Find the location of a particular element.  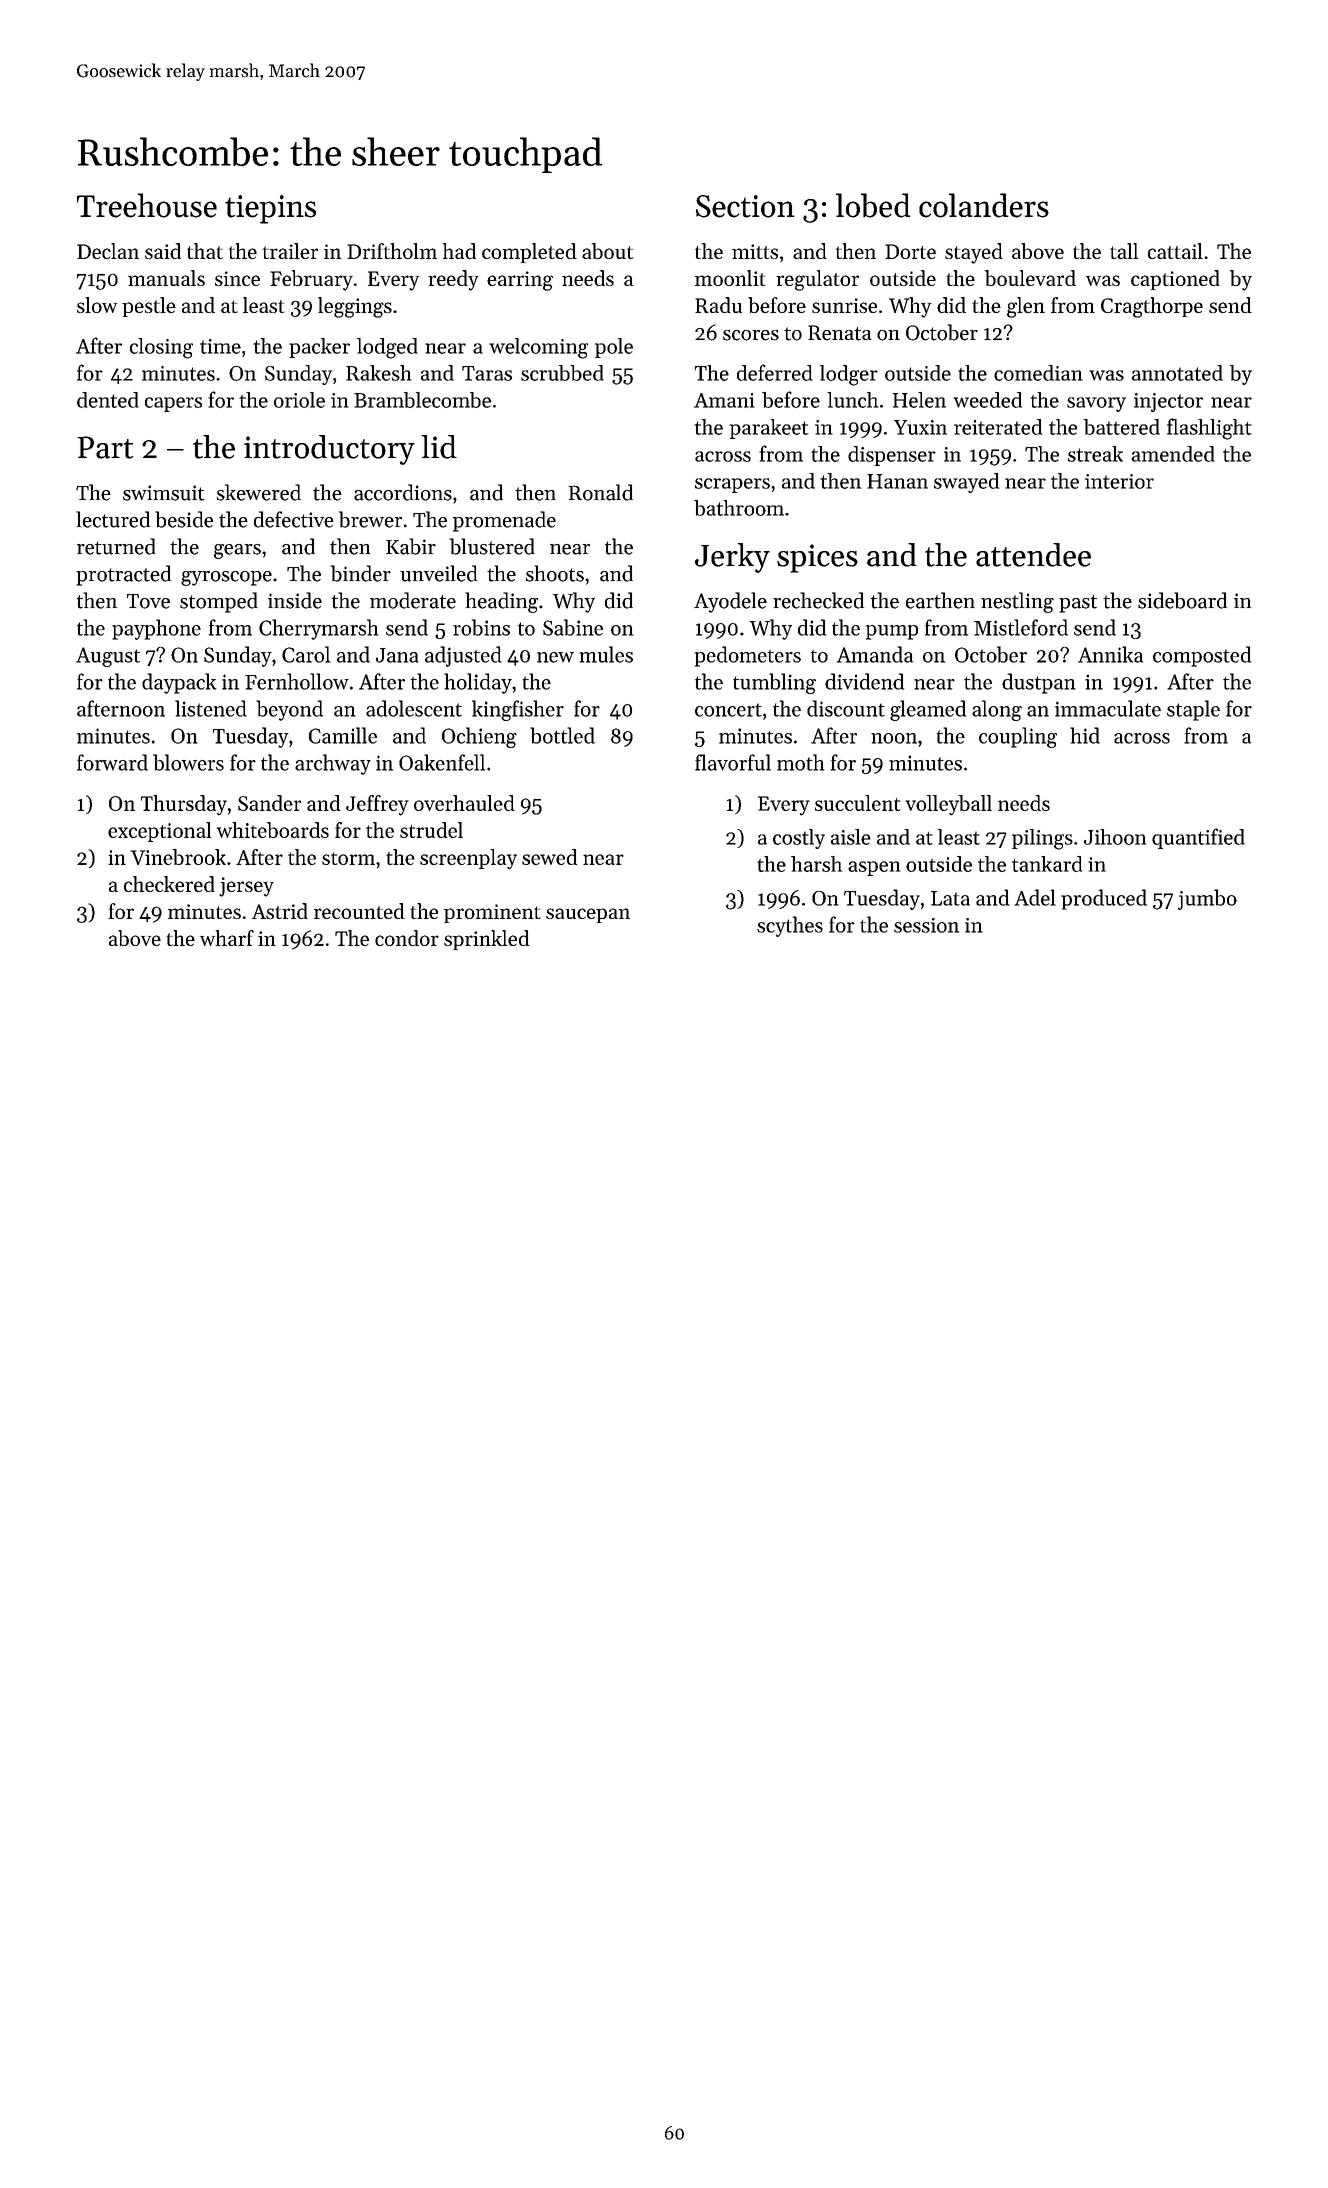

Declan is located at coordinates (108, 251).
